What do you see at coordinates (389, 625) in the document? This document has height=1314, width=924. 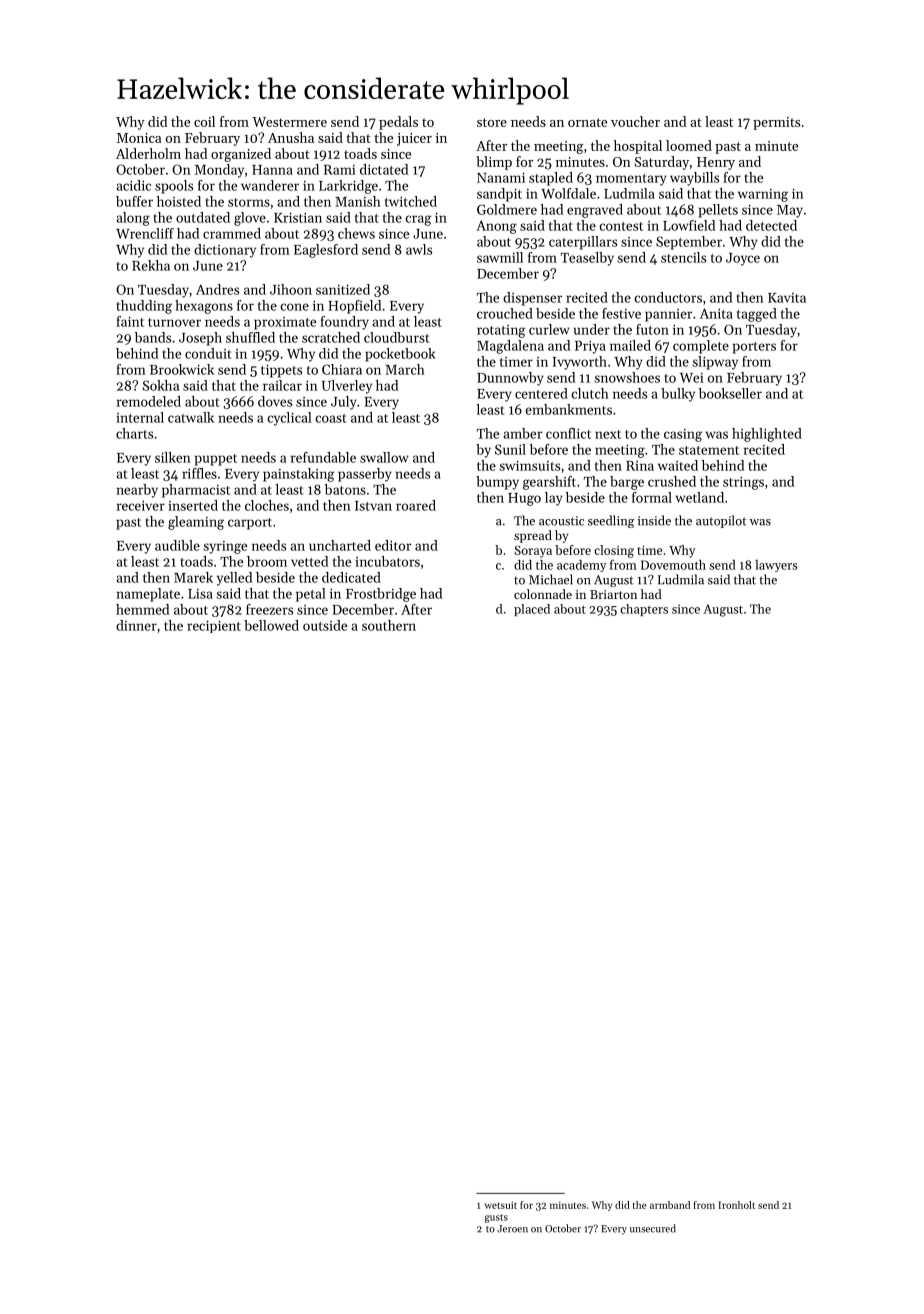 I see `southern` at bounding box center [389, 625].
